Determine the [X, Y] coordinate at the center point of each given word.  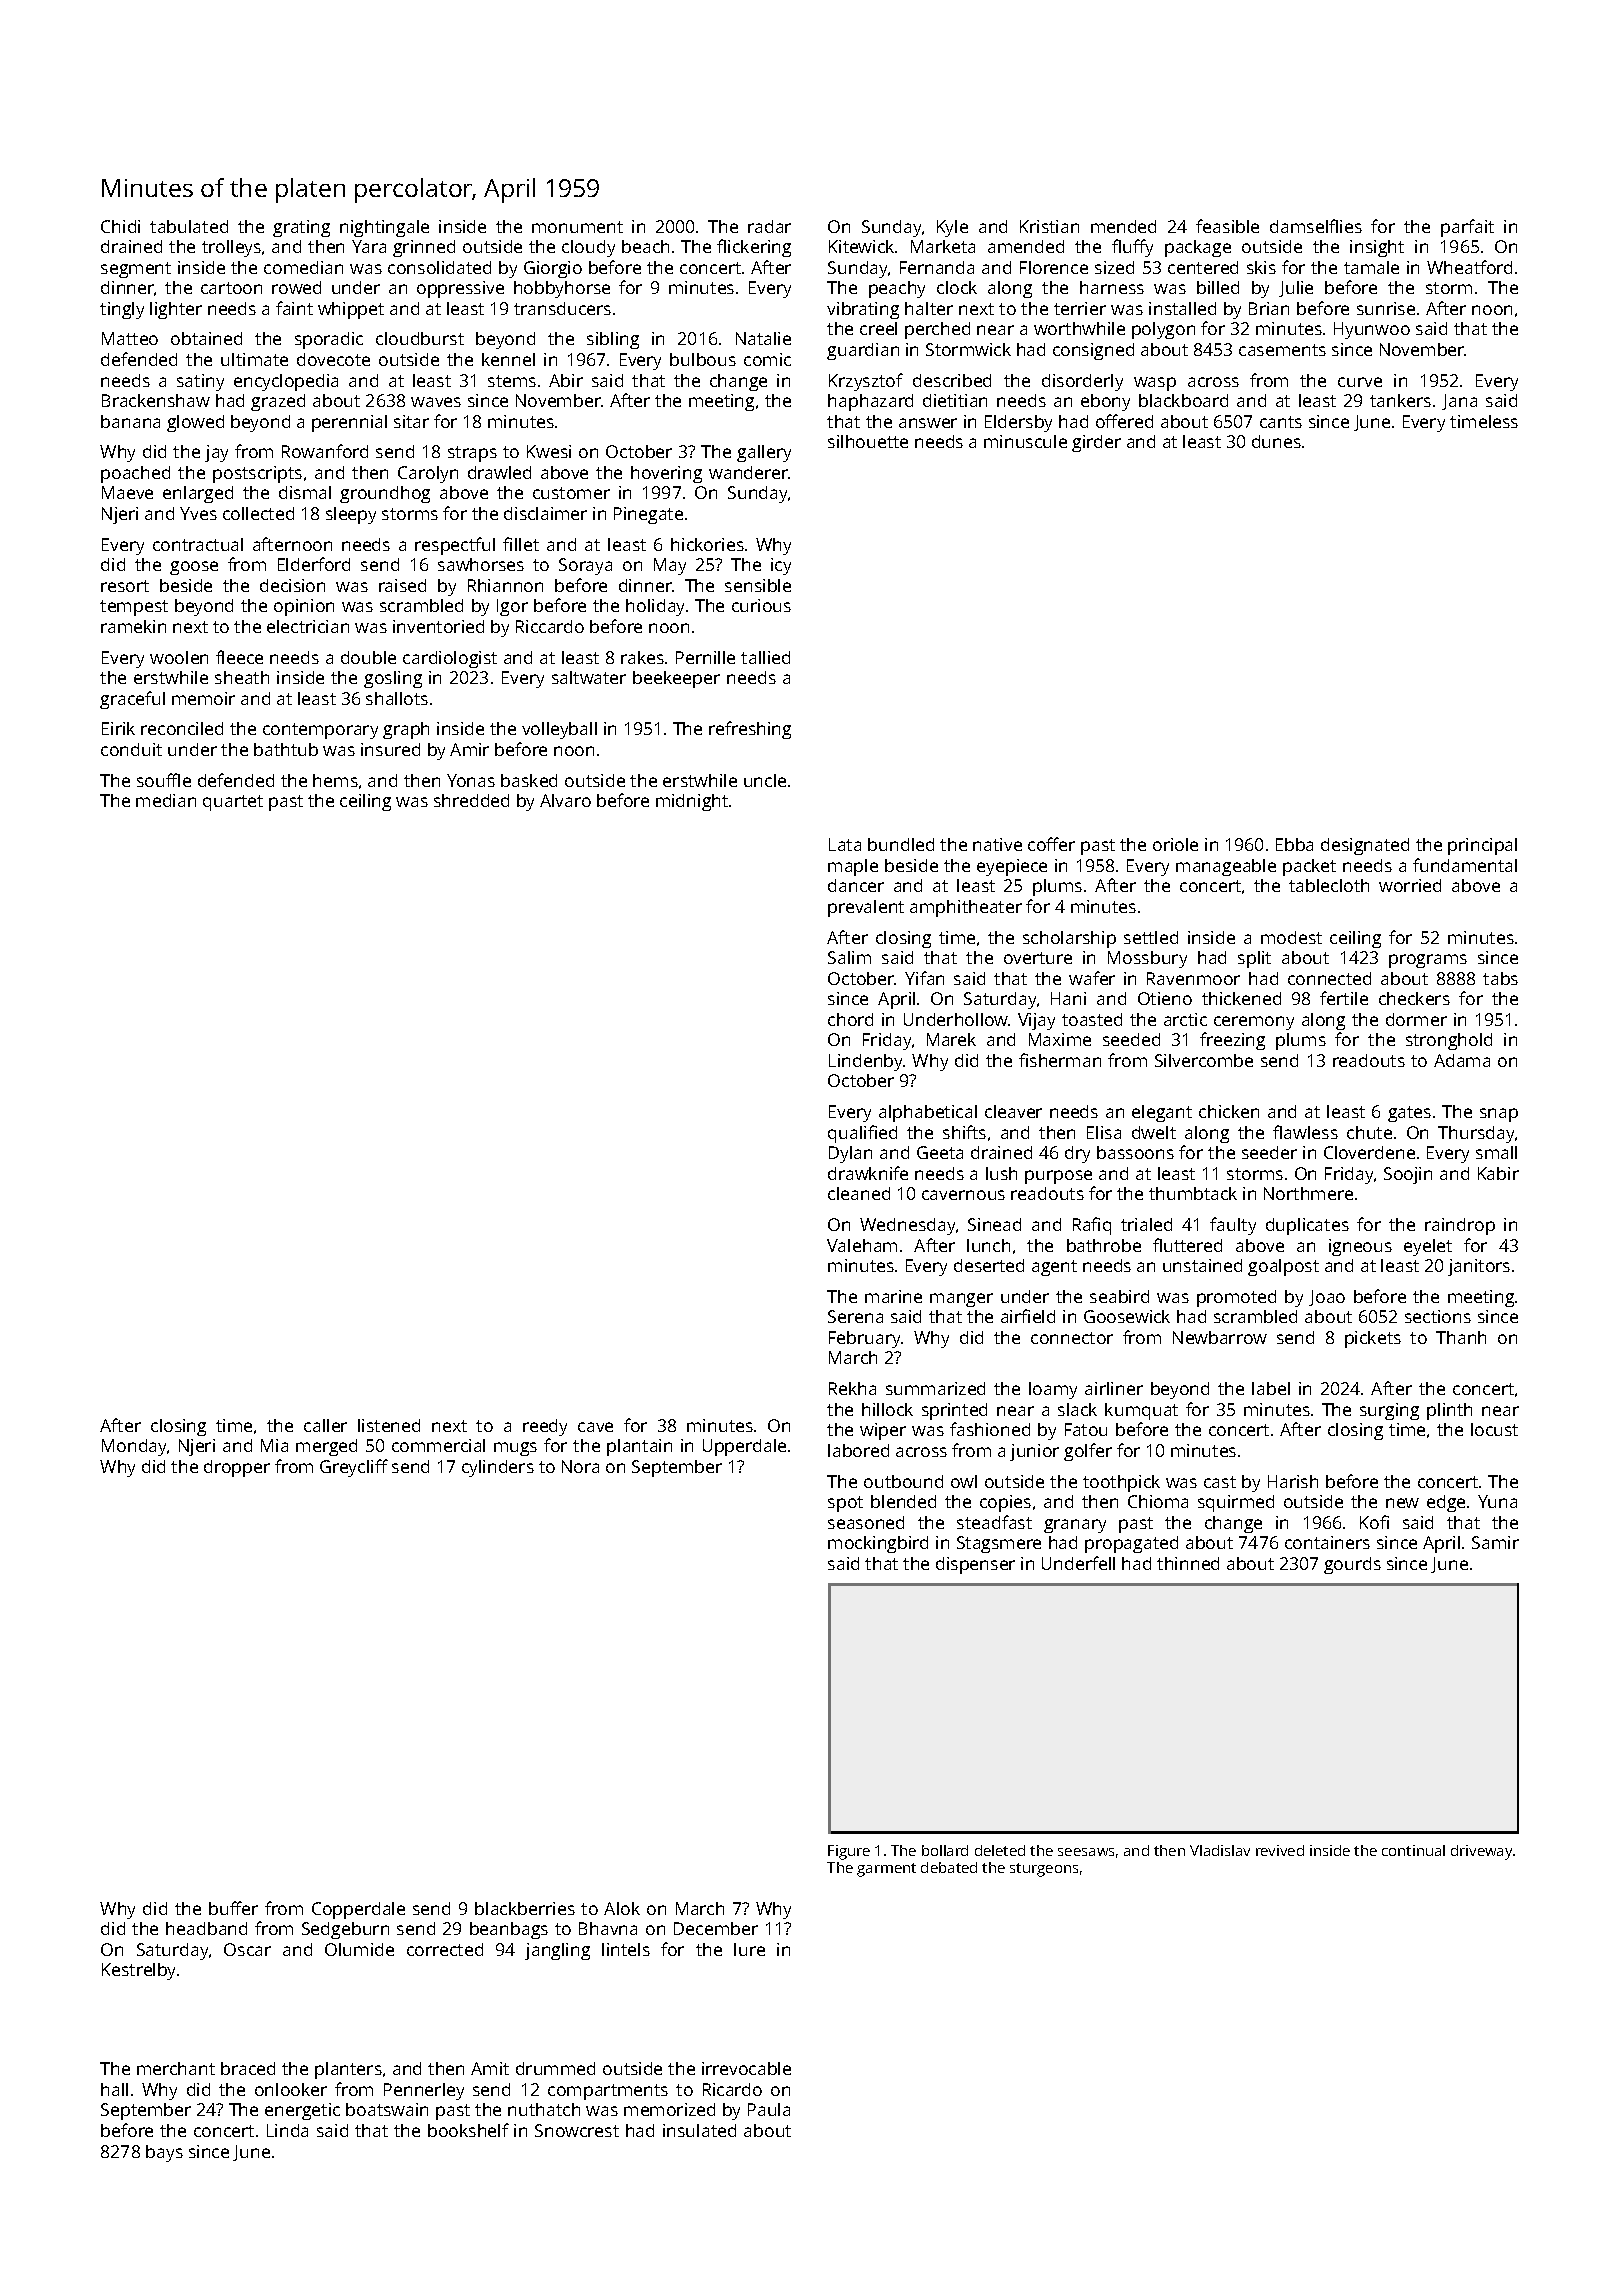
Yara [369, 246]
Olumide [359, 1949]
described [952, 380]
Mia [274, 1445]
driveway [1481, 1852]
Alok [622, 1908]
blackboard [1183, 400]
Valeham [862, 1245]
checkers [1414, 998]
